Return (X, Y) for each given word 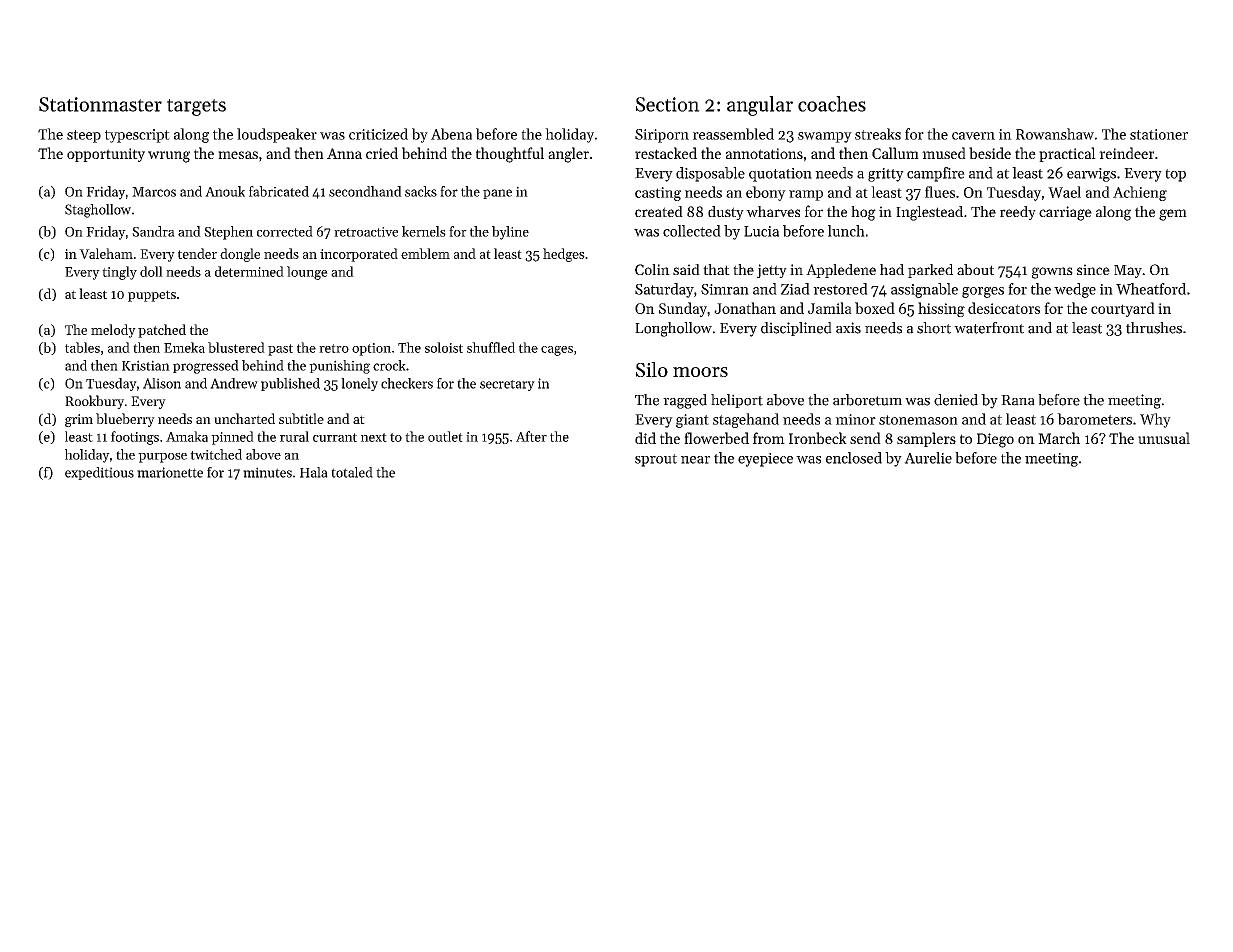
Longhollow (673, 329)
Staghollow (98, 211)
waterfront (989, 328)
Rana (1018, 400)
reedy (1018, 213)
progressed (206, 367)
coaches (832, 104)
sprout (656, 460)
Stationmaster (100, 104)
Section (668, 104)
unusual (1164, 438)
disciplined (796, 329)
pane (497, 194)
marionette (170, 472)
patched (162, 331)
